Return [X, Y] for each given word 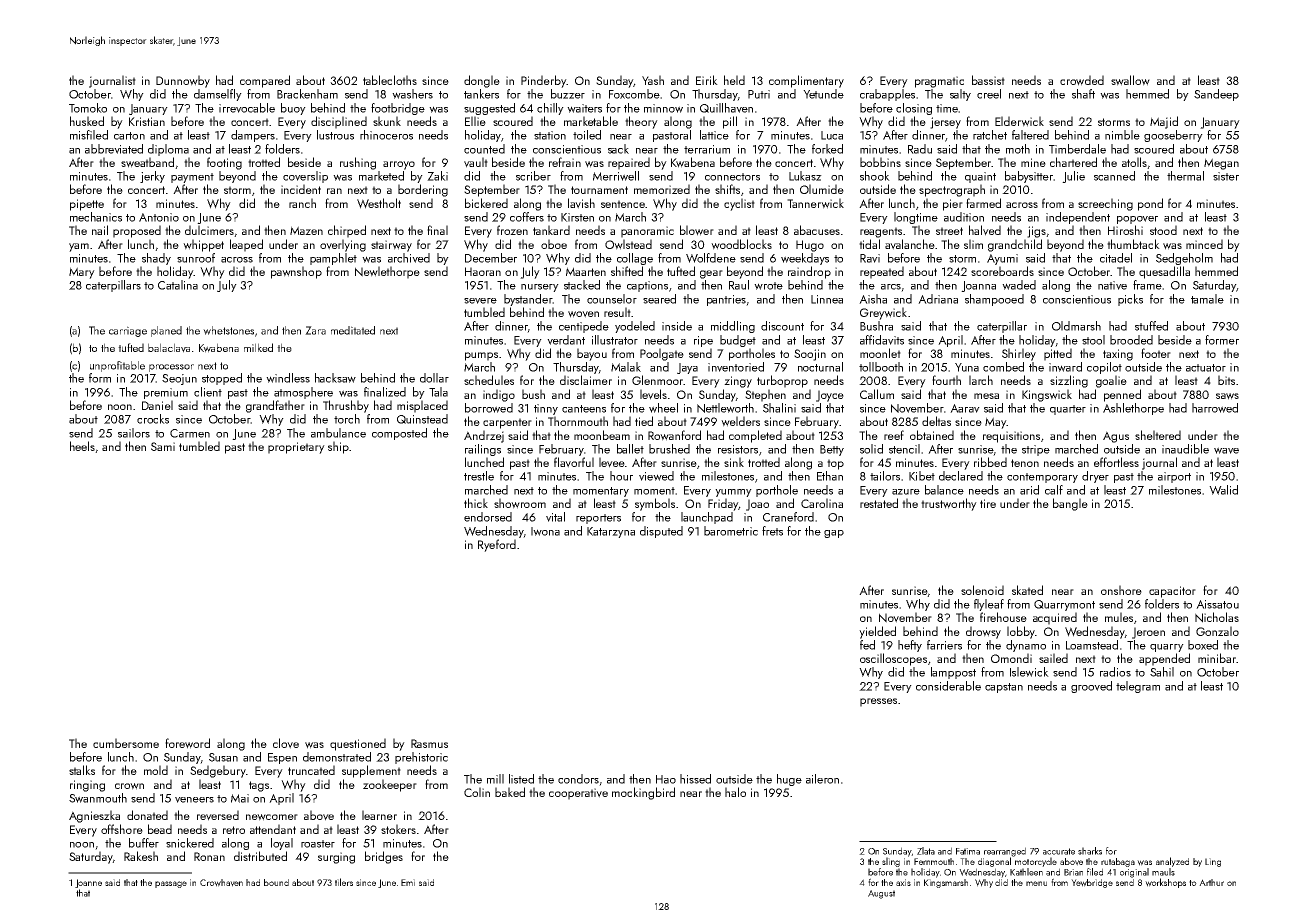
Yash [653, 80]
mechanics [96, 217]
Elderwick [1019, 121]
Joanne [88, 883]
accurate [1059, 851]
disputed [661, 532]
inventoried [736, 367]
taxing [1118, 355]
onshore [1121, 590]
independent [1078, 218]
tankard [551, 230]
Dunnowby [183, 81]
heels [83, 447]
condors [578, 779]
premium [166, 393]
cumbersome [126, 743]
